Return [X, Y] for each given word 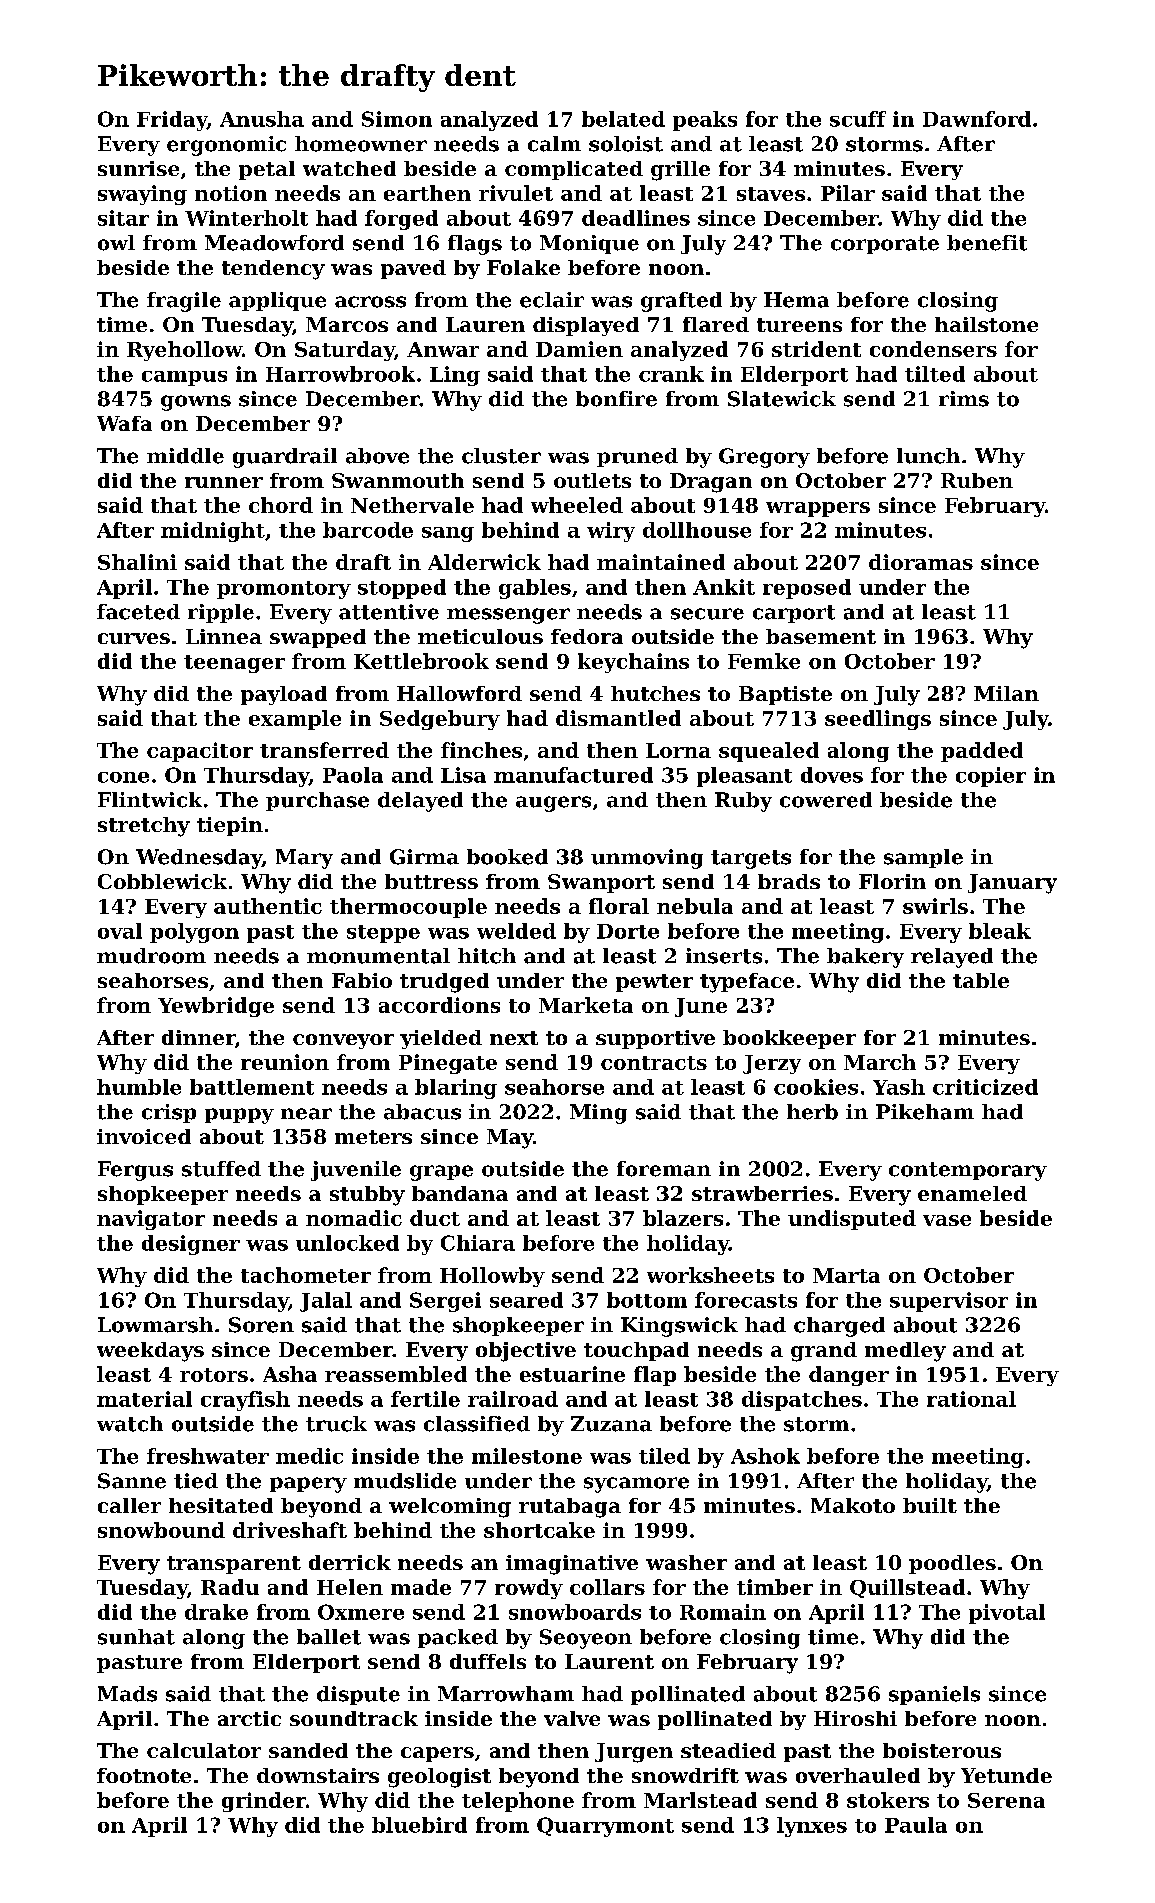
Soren [261, 1325]
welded [516, 931]
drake [216, 1612]
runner [224, 482]
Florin [892, 881]
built [930, 1505]
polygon [194, 933]
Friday [172, 121]
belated [623, 119]
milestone [527, 1456]
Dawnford [977, 119]
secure [707, 614]
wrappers [818, 509]
